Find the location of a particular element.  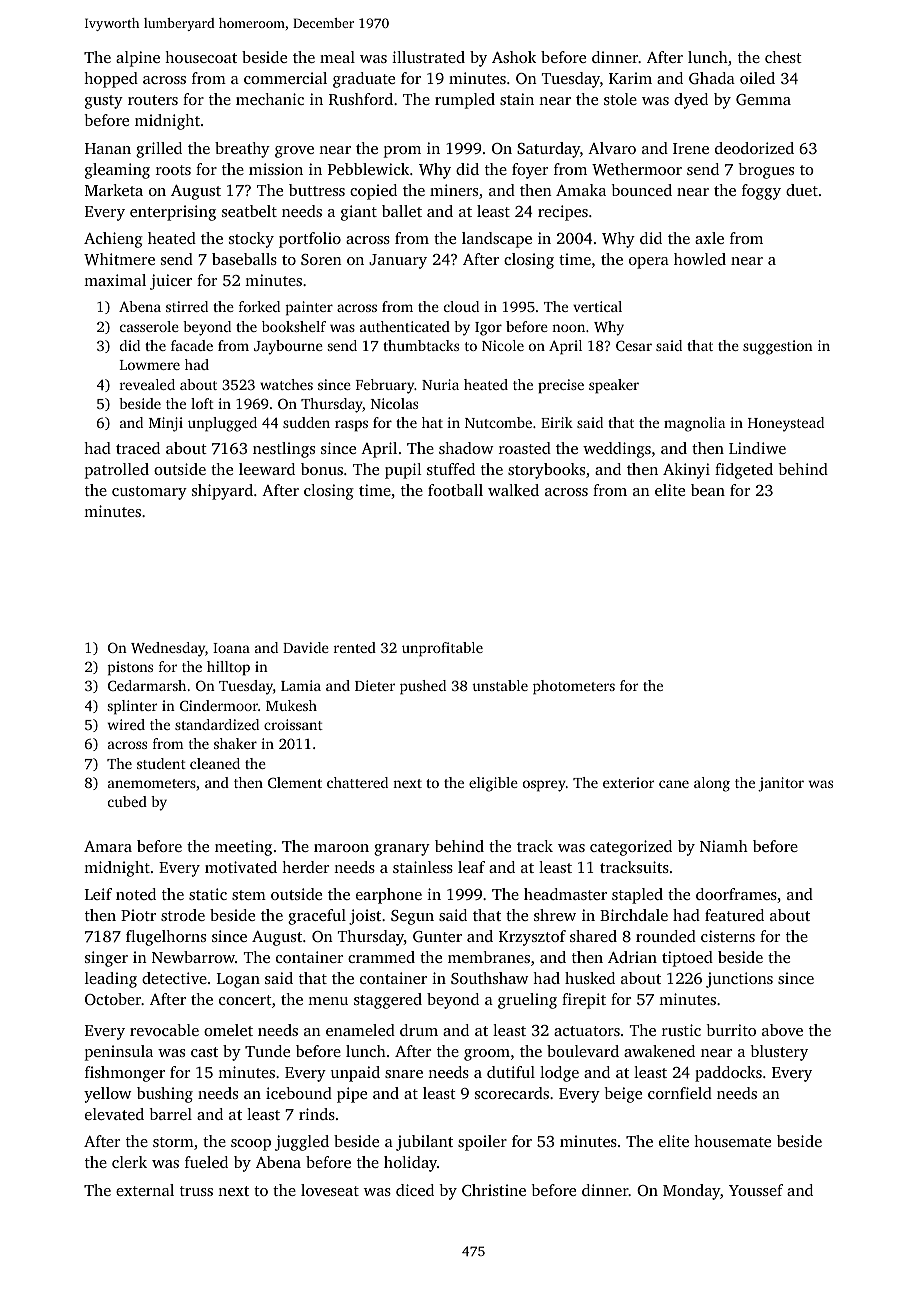

prom is located at coordinates (402, 152).
